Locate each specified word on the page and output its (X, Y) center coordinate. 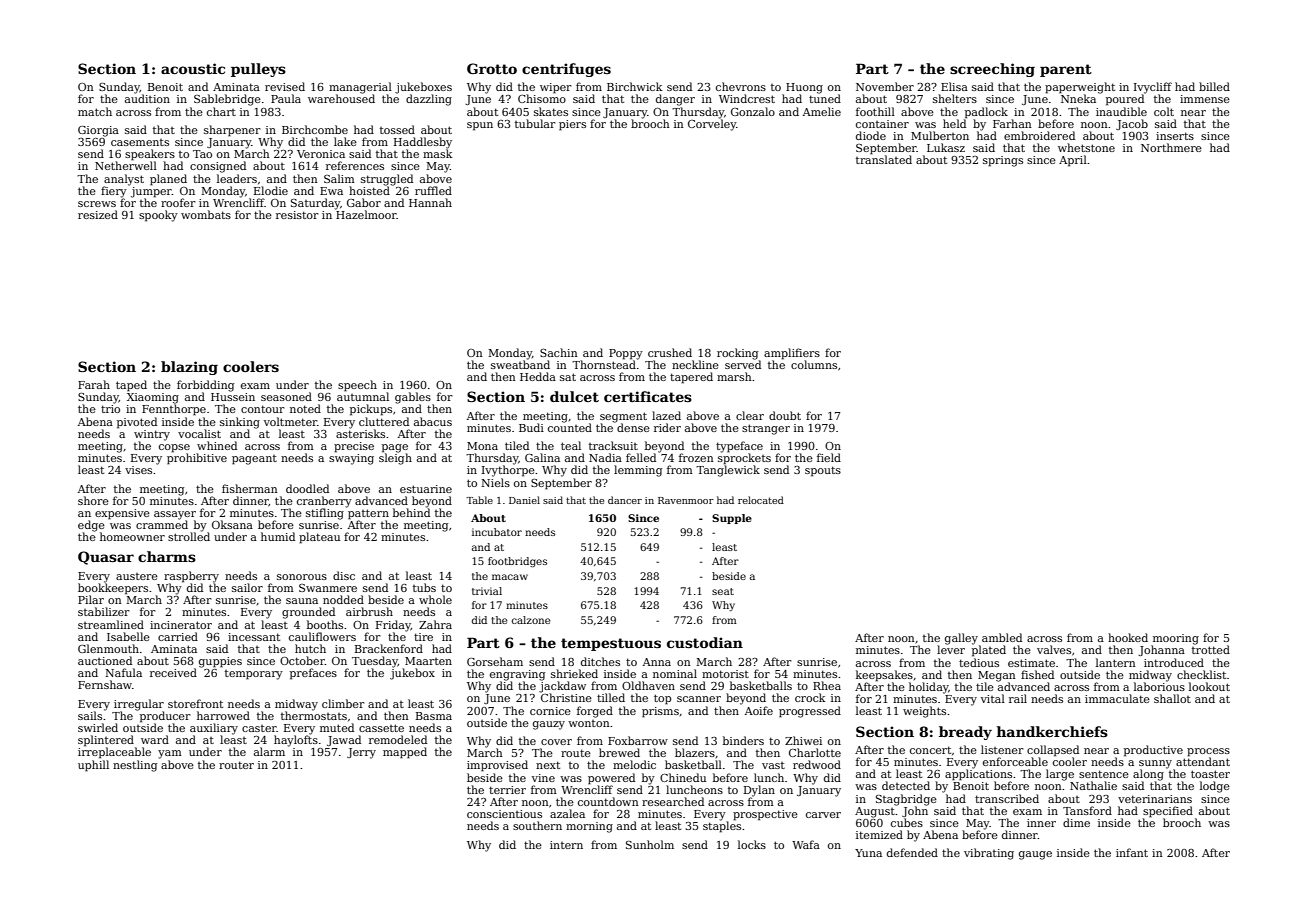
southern (537, 825)
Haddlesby (423, 143)
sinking (240, 423)
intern (566, 845)
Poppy (626, 354)
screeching (992, 70)
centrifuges (566, 70)
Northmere (1171, 147)
